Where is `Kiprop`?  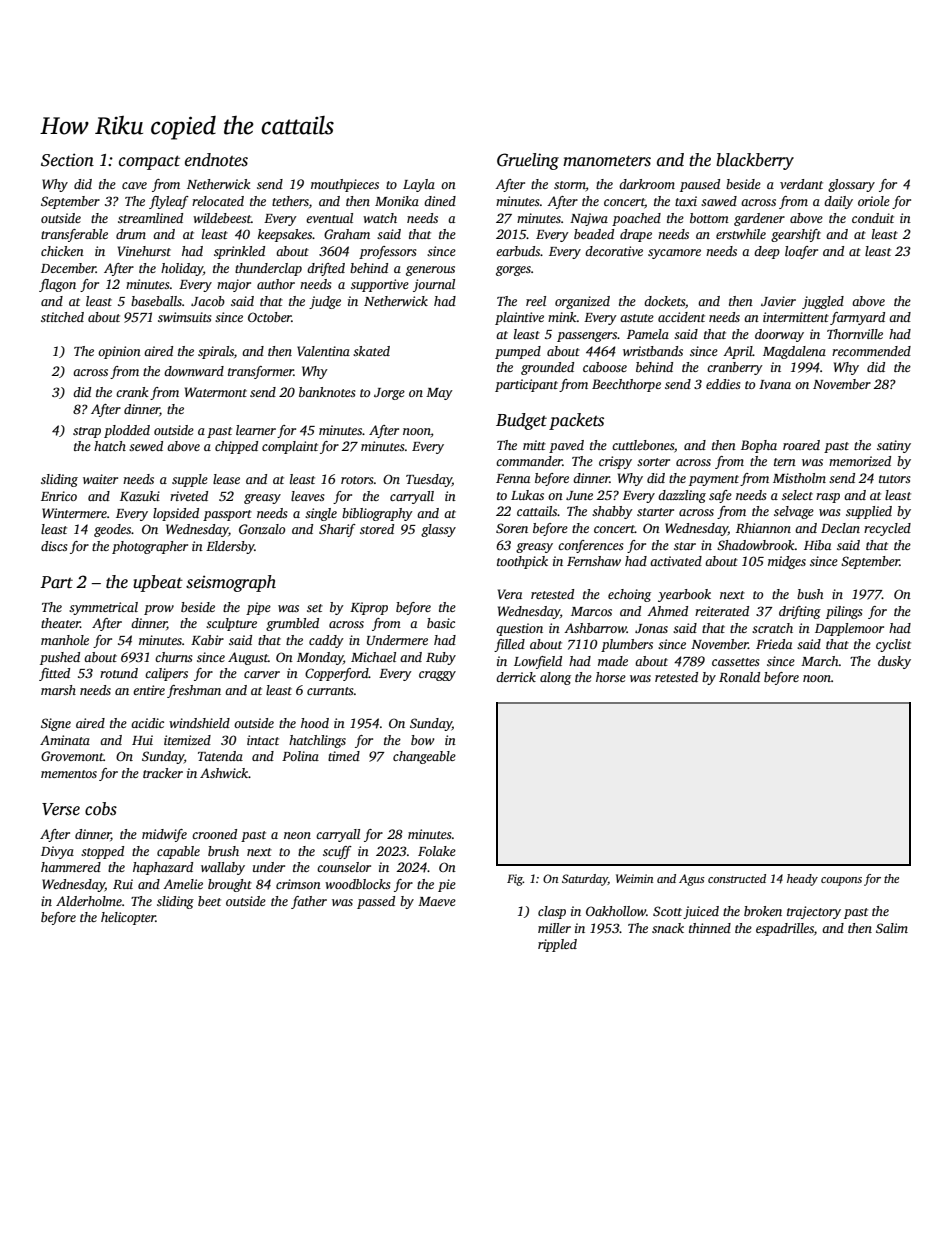
Kiprop is located at coordinates (369, 608).
